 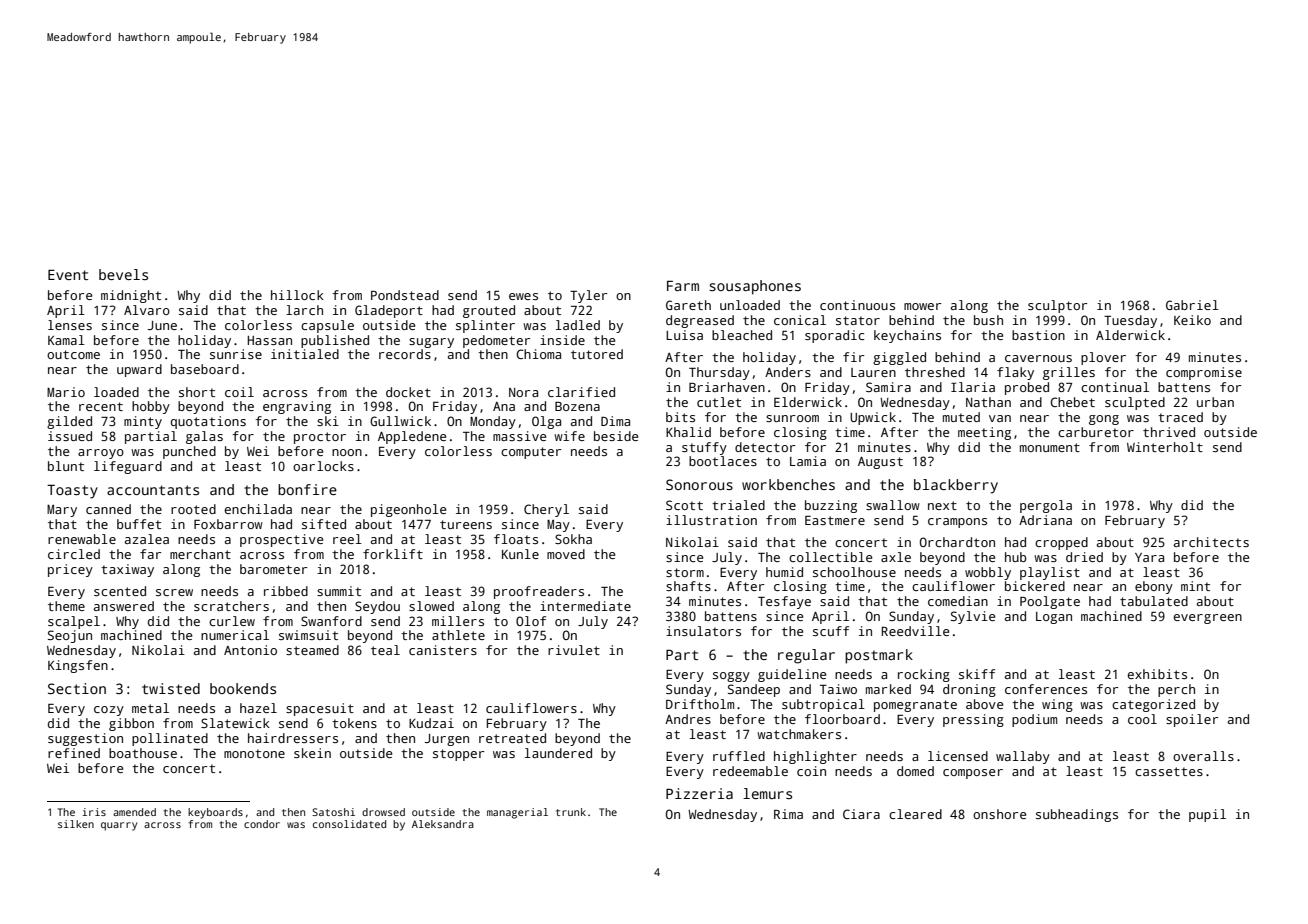 I want to click on consolidated, so click(x=349, y=824).
